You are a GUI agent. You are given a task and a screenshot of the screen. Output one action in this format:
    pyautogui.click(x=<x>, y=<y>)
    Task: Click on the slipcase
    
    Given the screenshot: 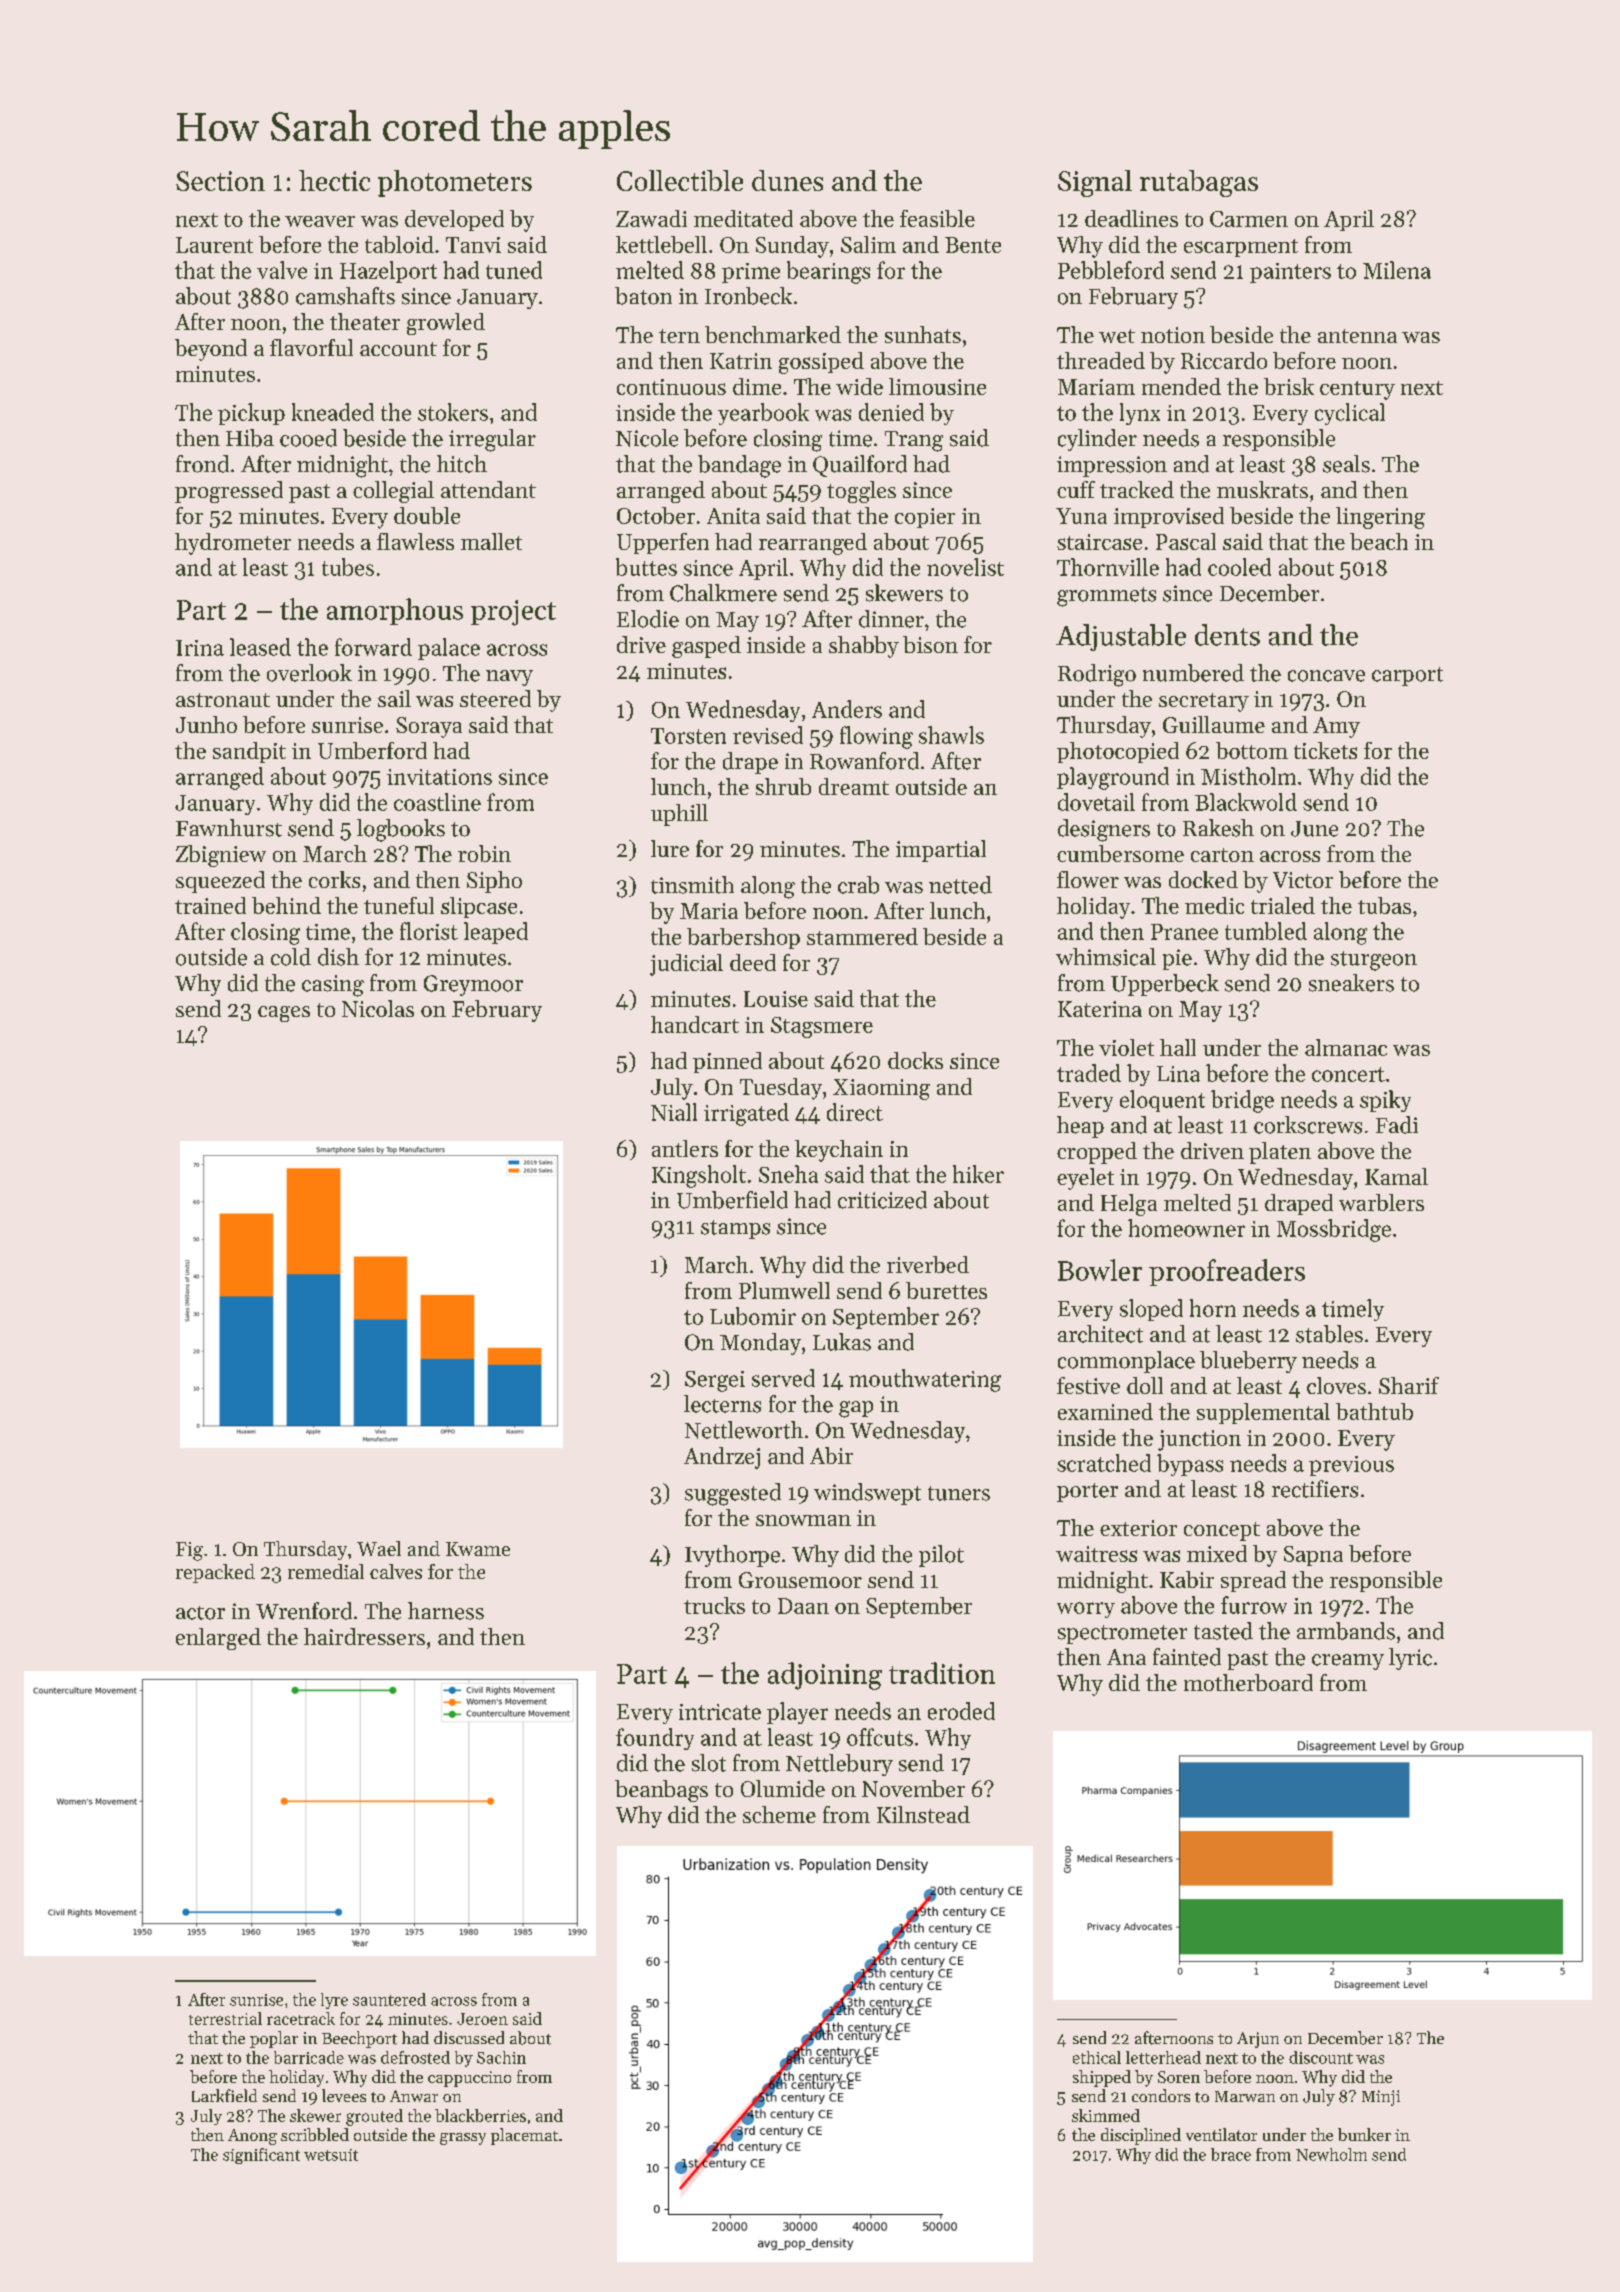 What is the action you would take?
    pyautogui.click(x=479, y=907)
